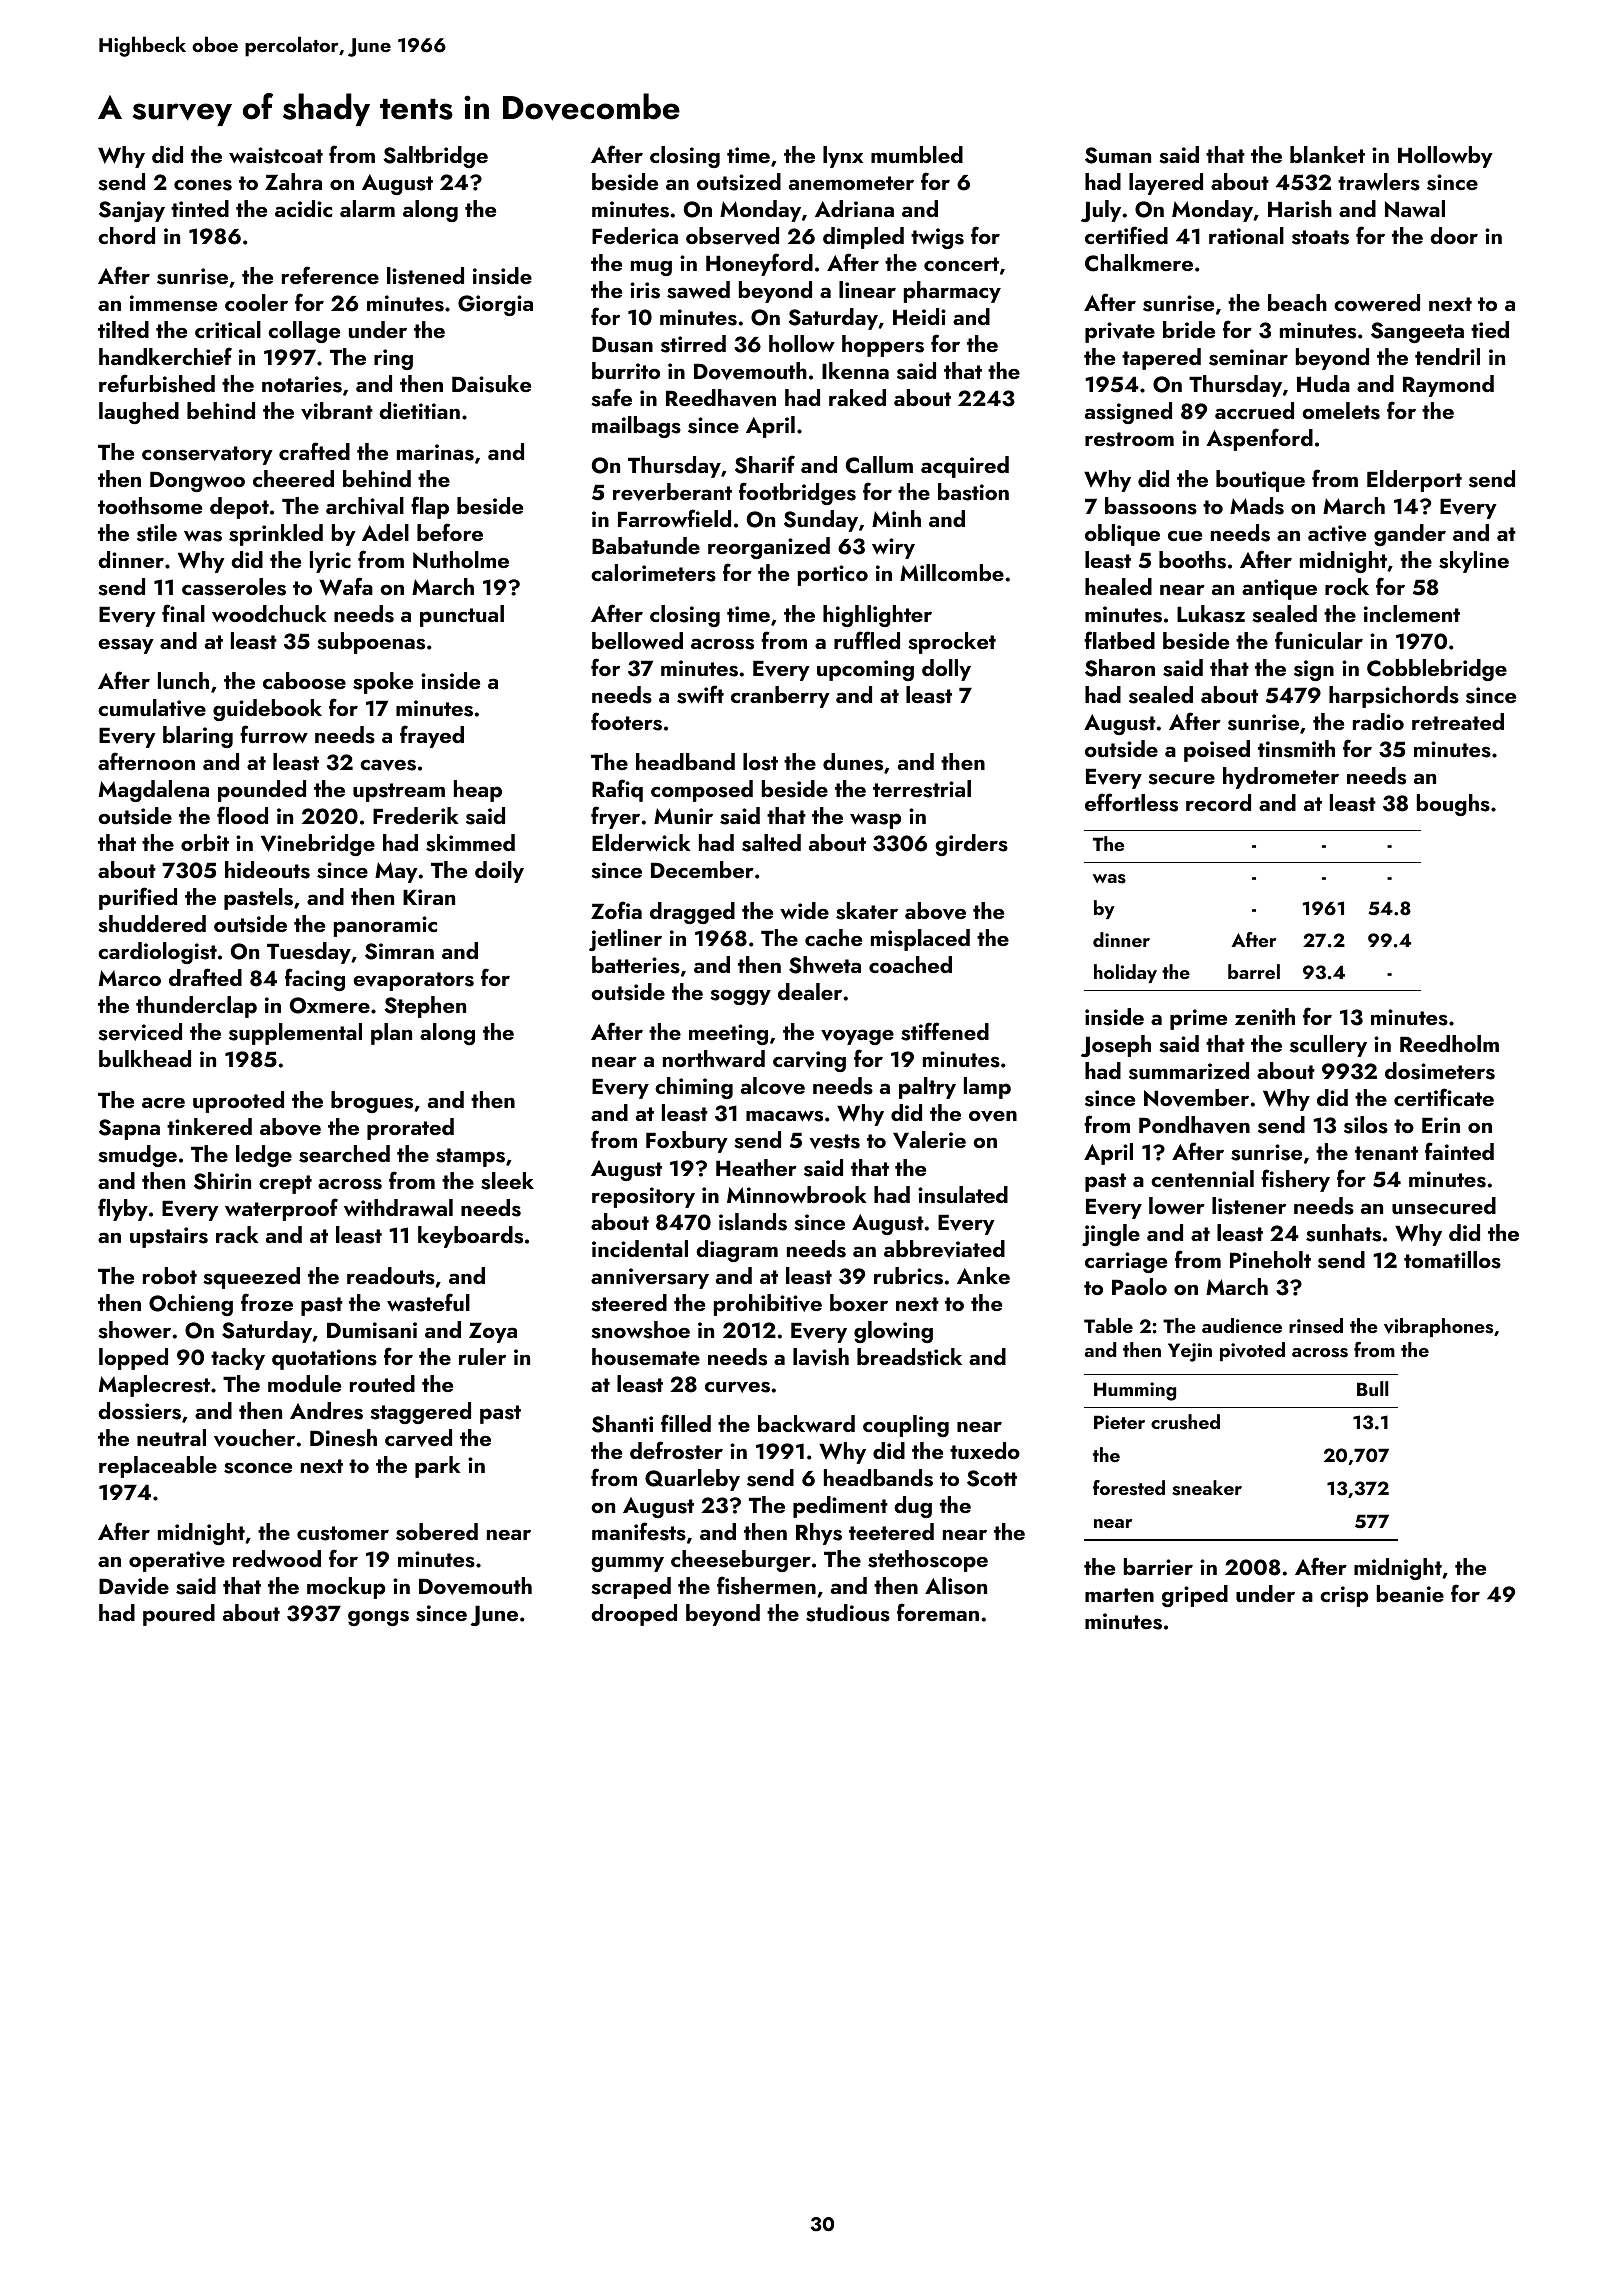 The image size is (1620, 2292). Describe the element at coordinates (1118, 155) in the page. I see `Suman` at that location.
